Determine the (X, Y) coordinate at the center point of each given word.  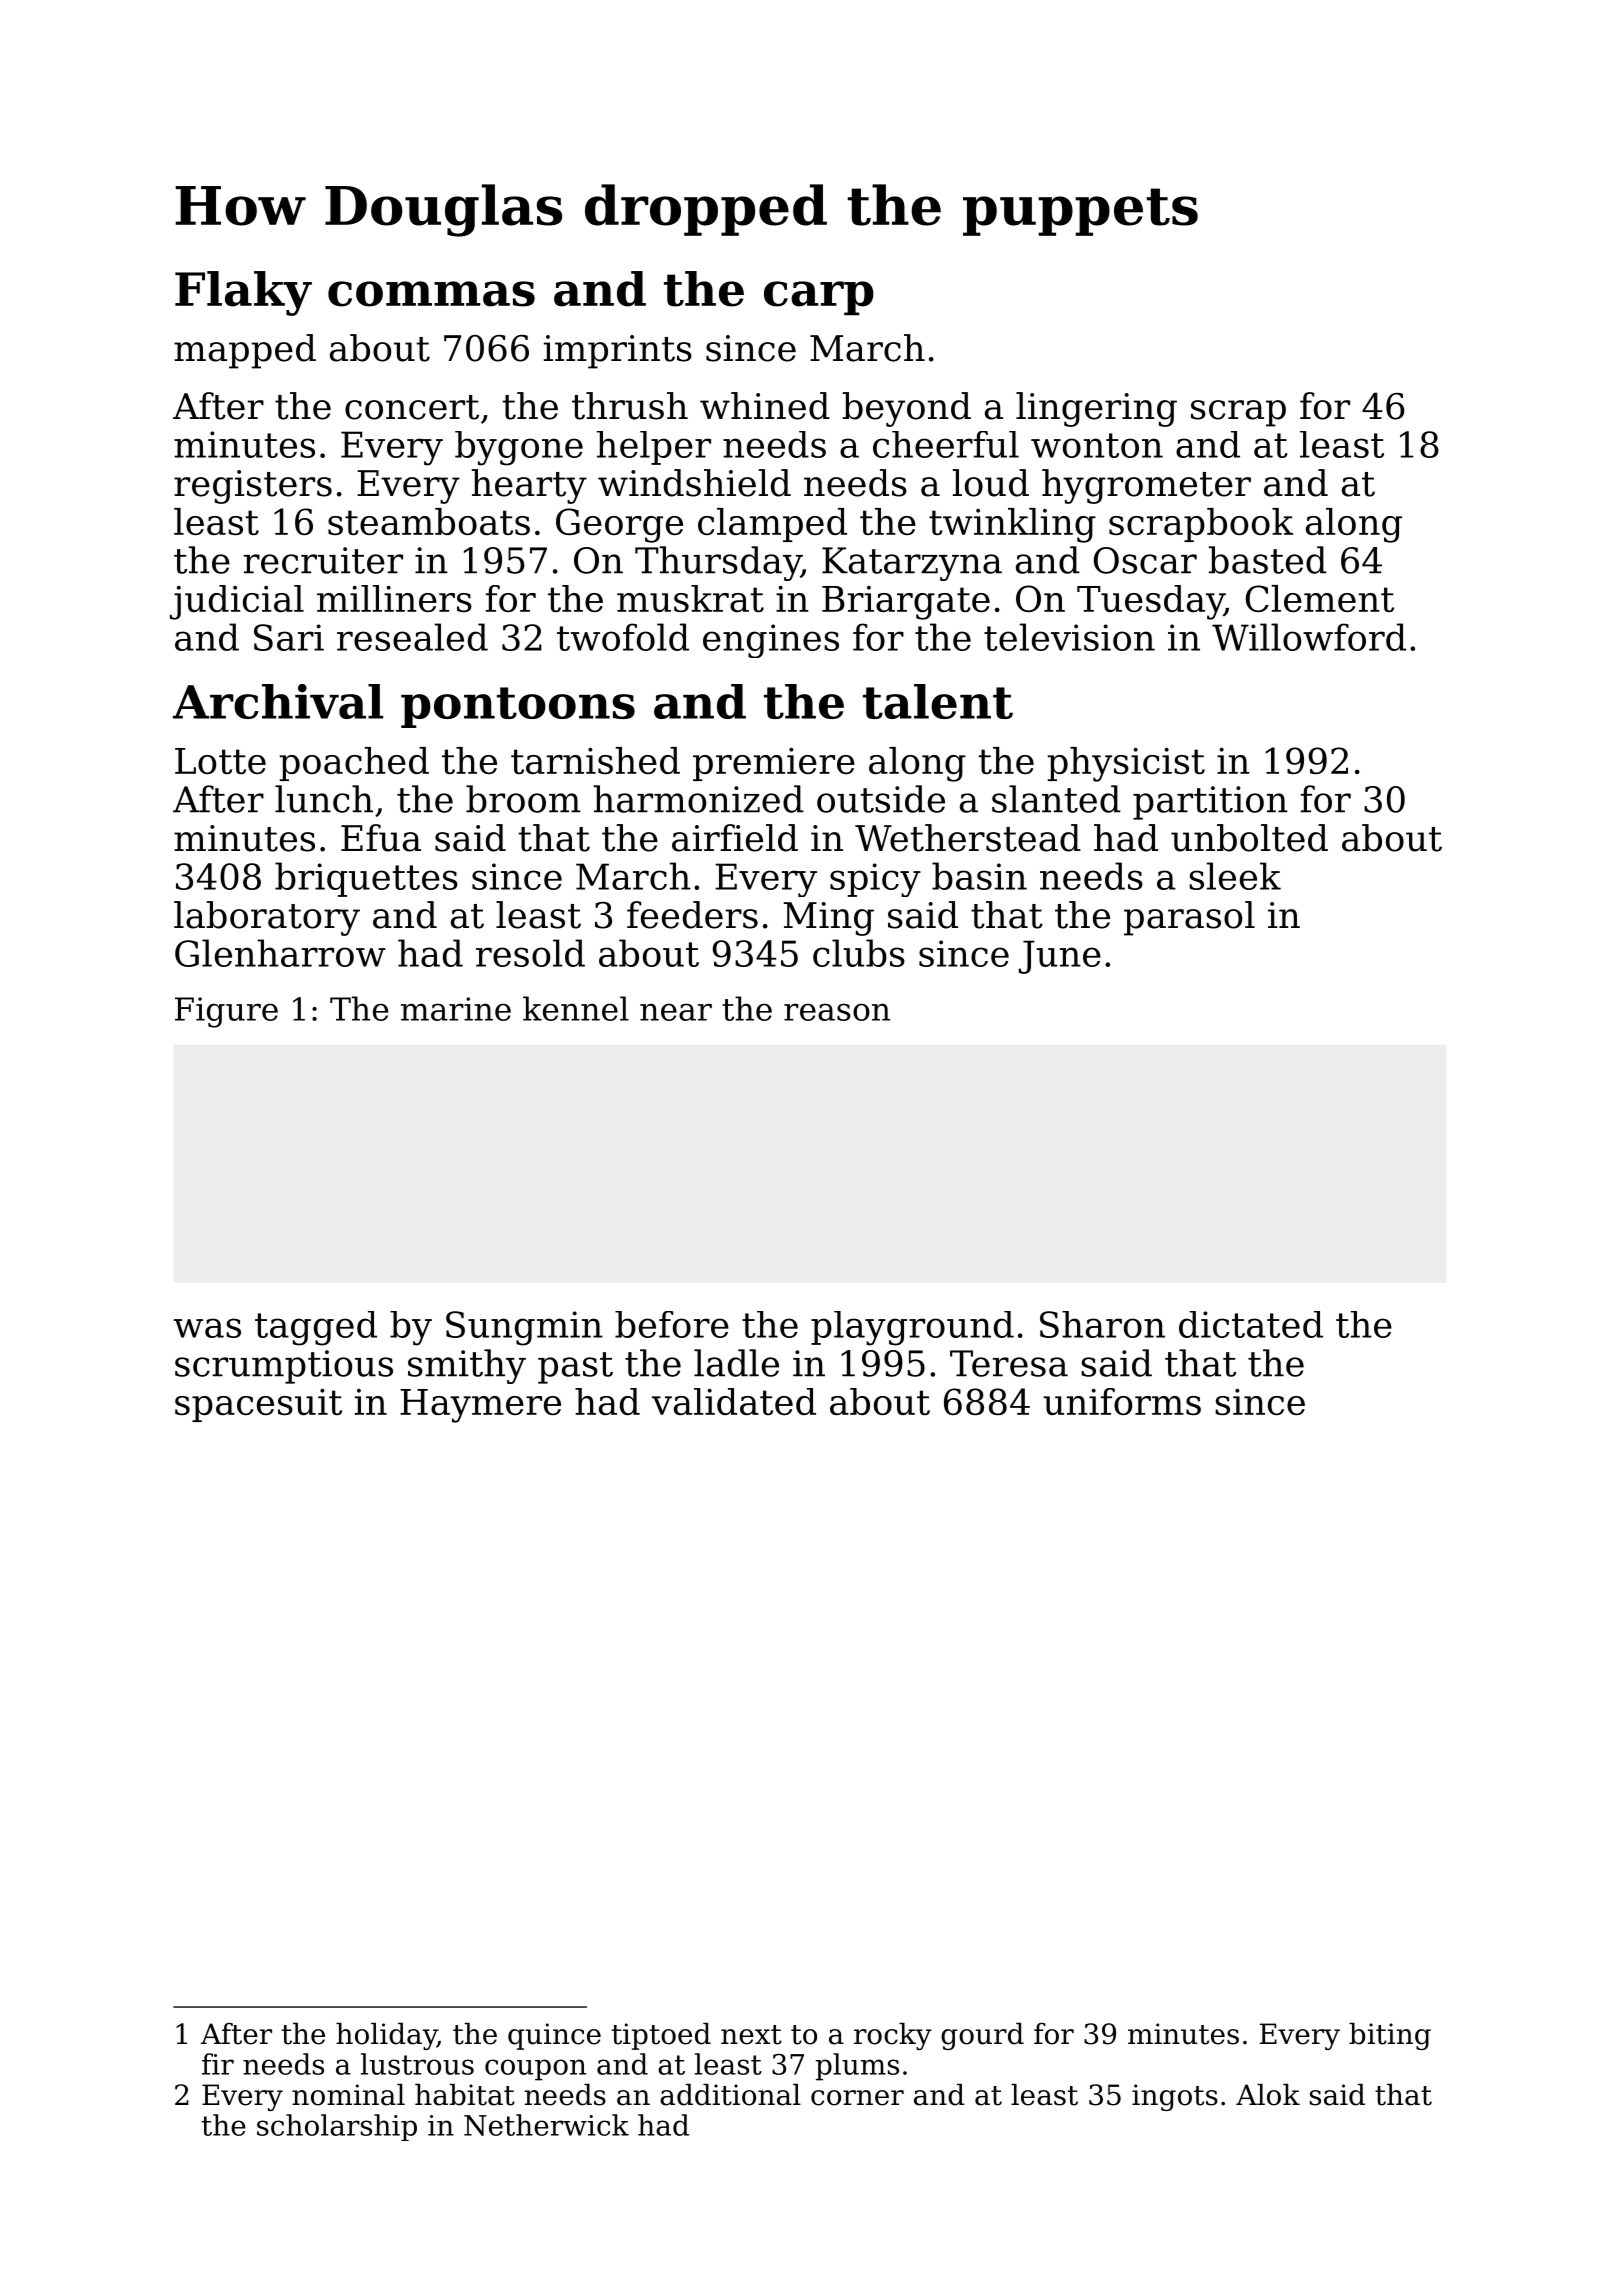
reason (837, 1012)
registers (253, 487)
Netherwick (546, 2125)
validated (734, 1401)
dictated (1251, 1324)
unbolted (1249, 838)
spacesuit (258, 1405)
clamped (772, 525)
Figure (226, 1012)
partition (1210, 803)
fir (218, 2064)
